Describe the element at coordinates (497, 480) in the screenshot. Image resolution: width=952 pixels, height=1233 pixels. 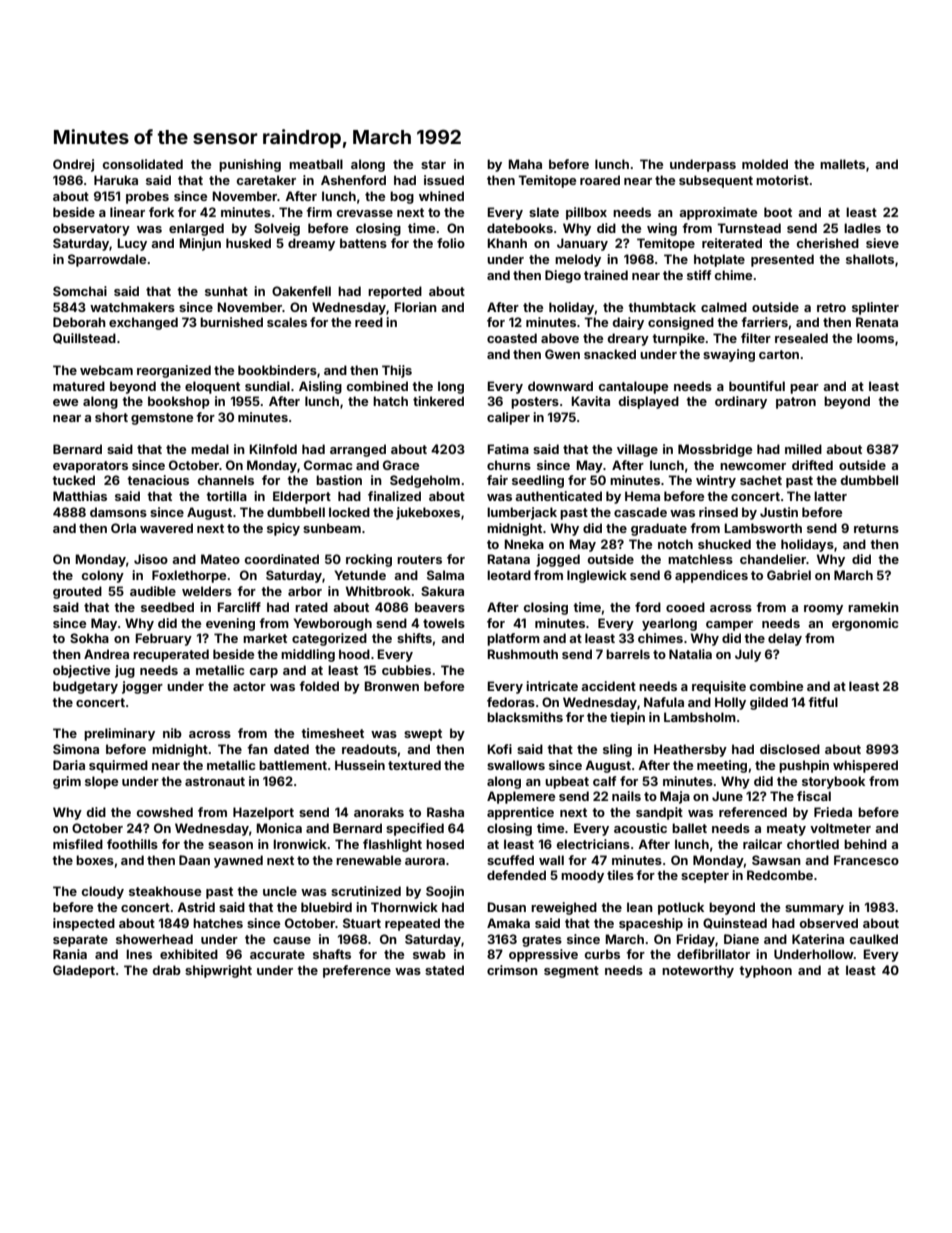
I see `fair` at that location.
